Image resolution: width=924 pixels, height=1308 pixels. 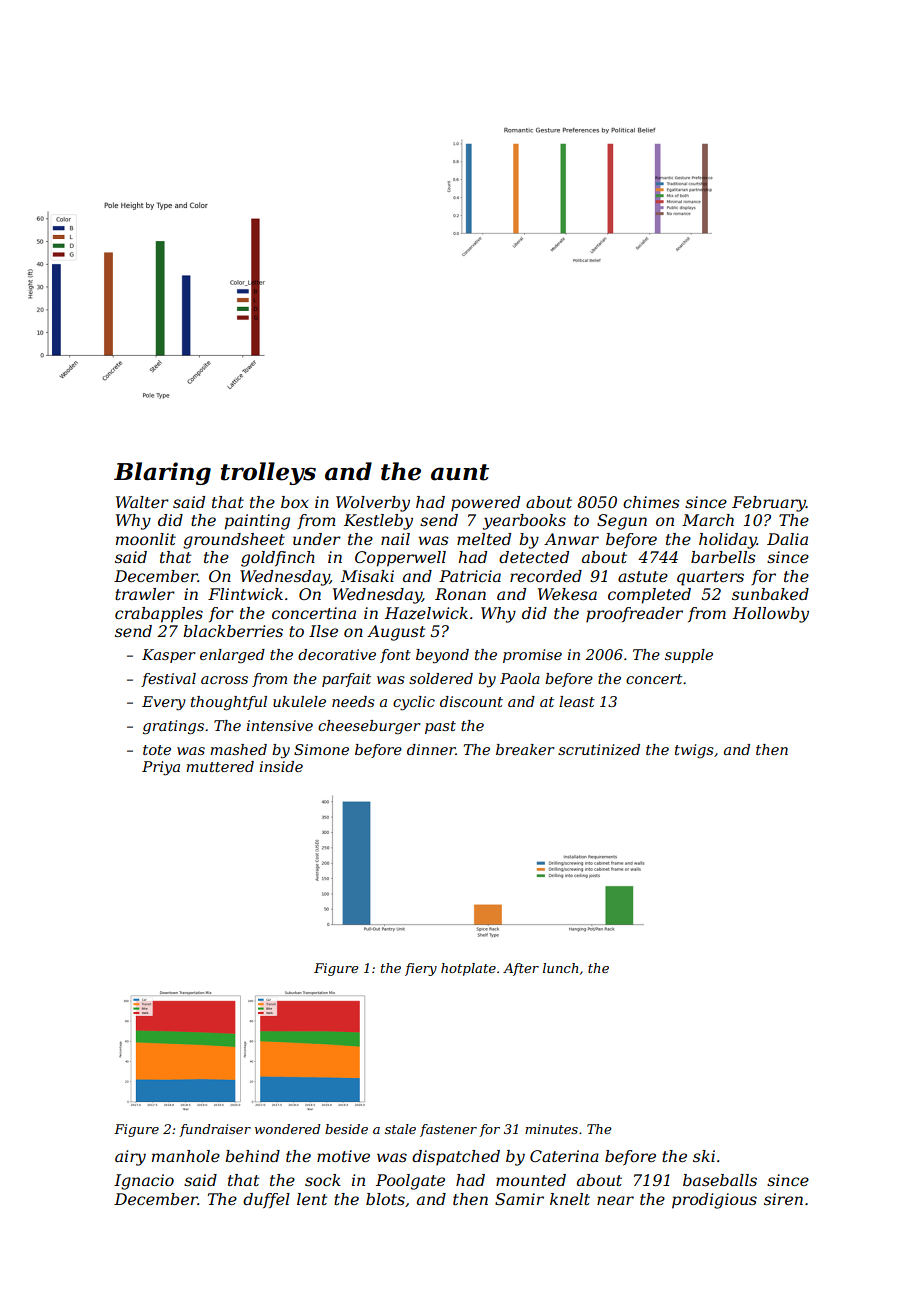 What do you see at coordinates (220, 766) in the page?
I see `muttered` at bounding box center [220, 766].
